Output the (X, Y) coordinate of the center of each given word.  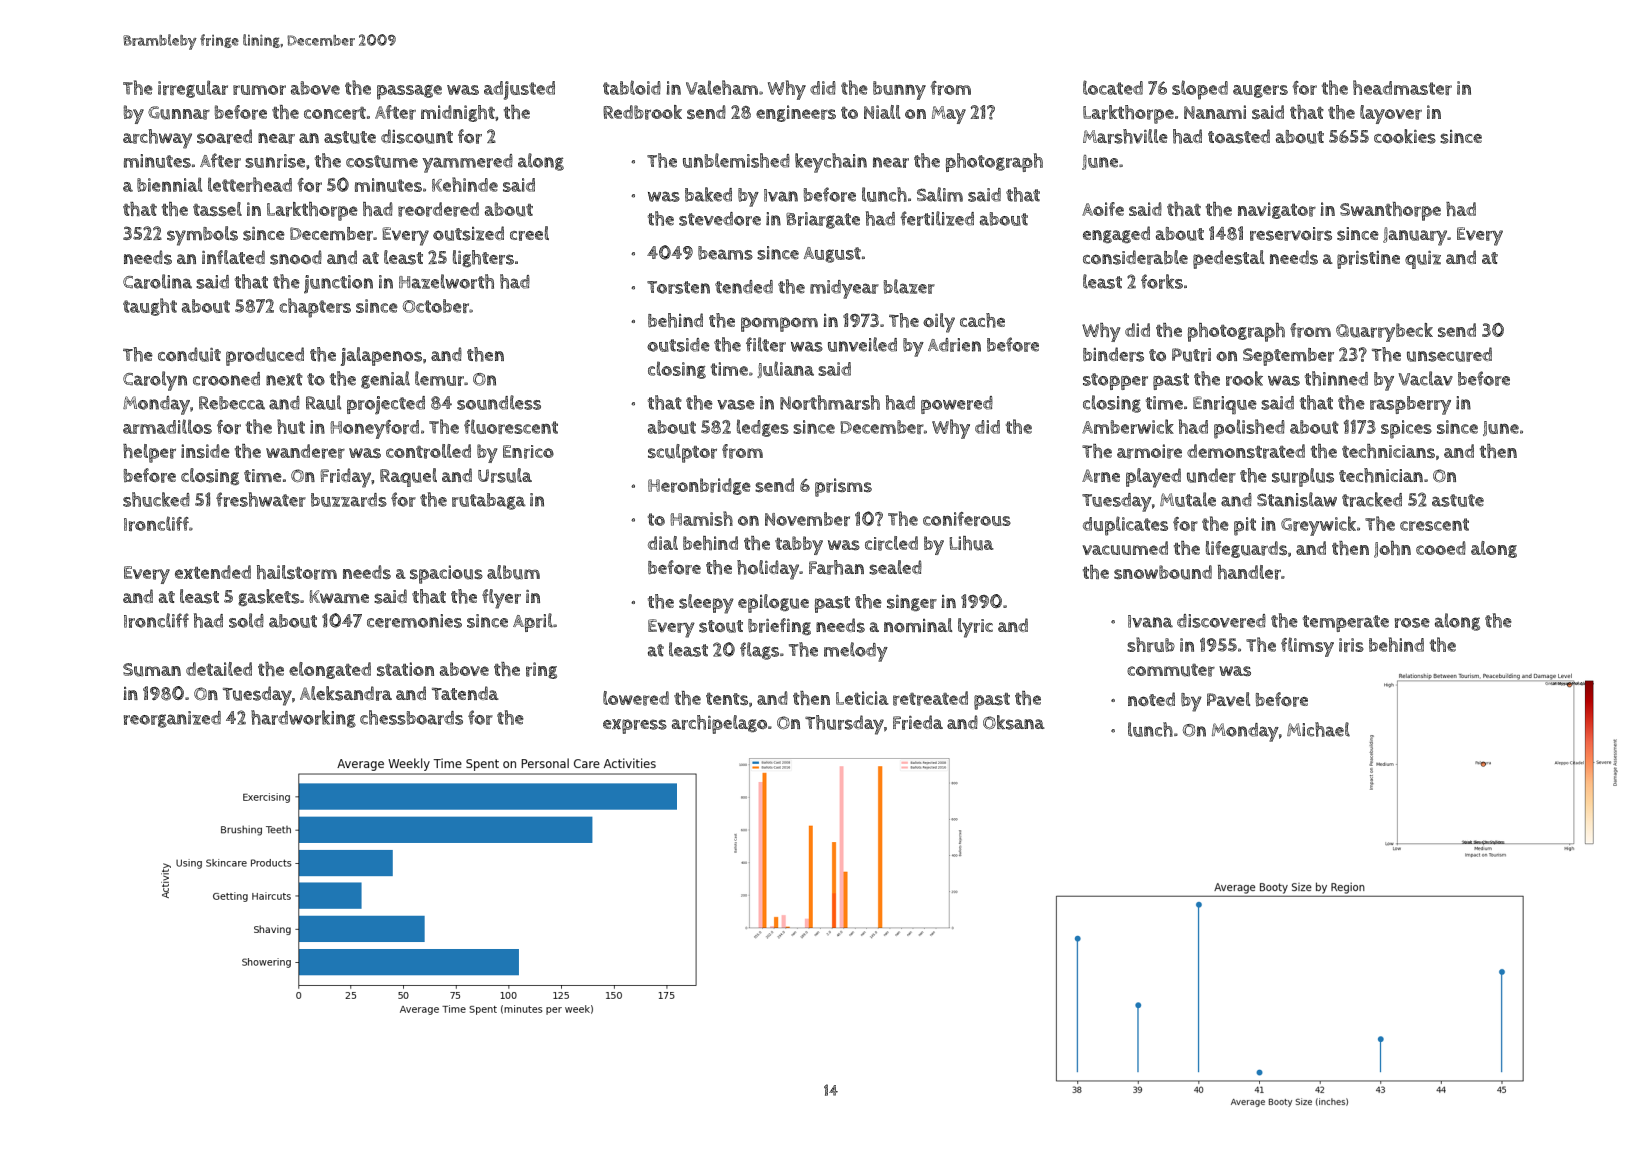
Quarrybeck (1384, 332)
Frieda (918, 722)
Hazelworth (446, 281)
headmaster (1402, 87)
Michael (1318, 729)
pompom (779, 324)
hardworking (303, 719)
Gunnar (179, 113)
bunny (899, 90)
